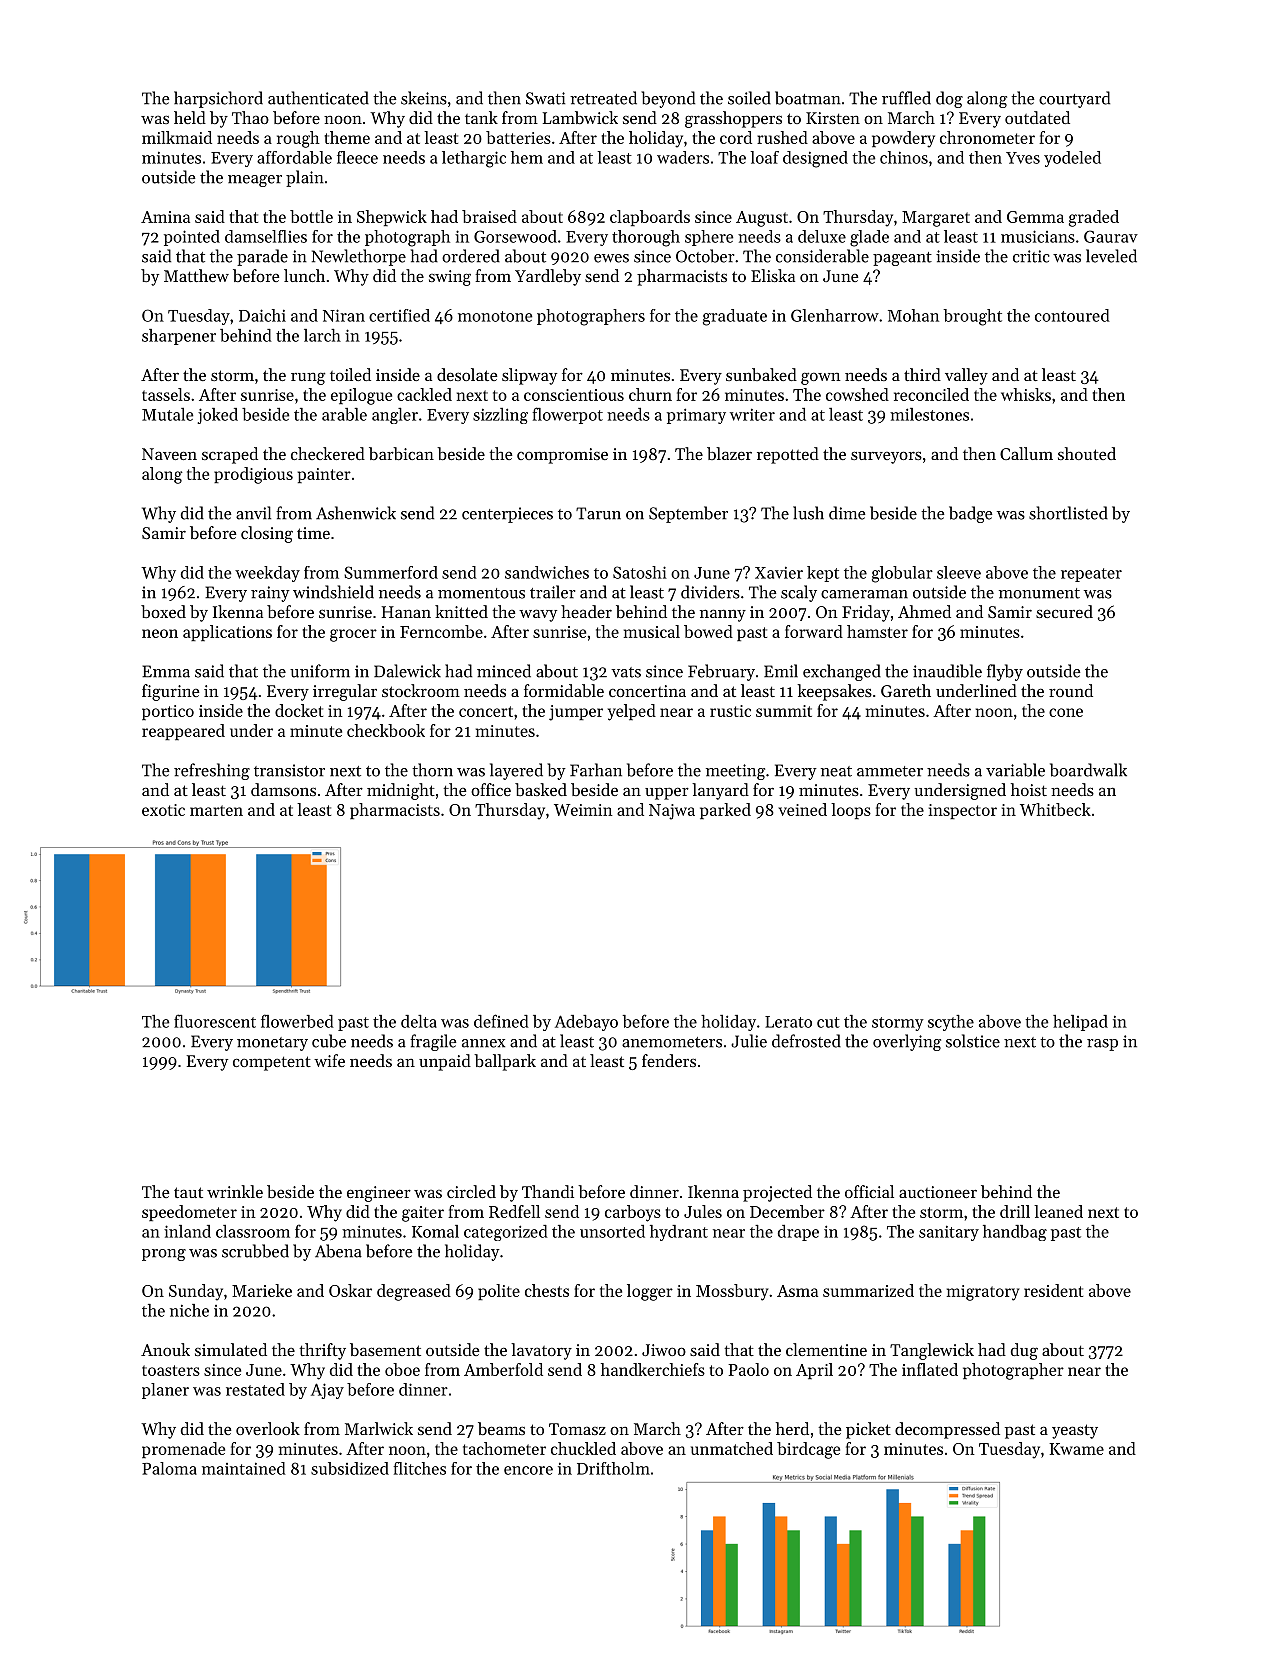  What do you see at coordinates (1005, 672) in the screenshot?
I see `flyby` at bounding box center [1005, 672].
